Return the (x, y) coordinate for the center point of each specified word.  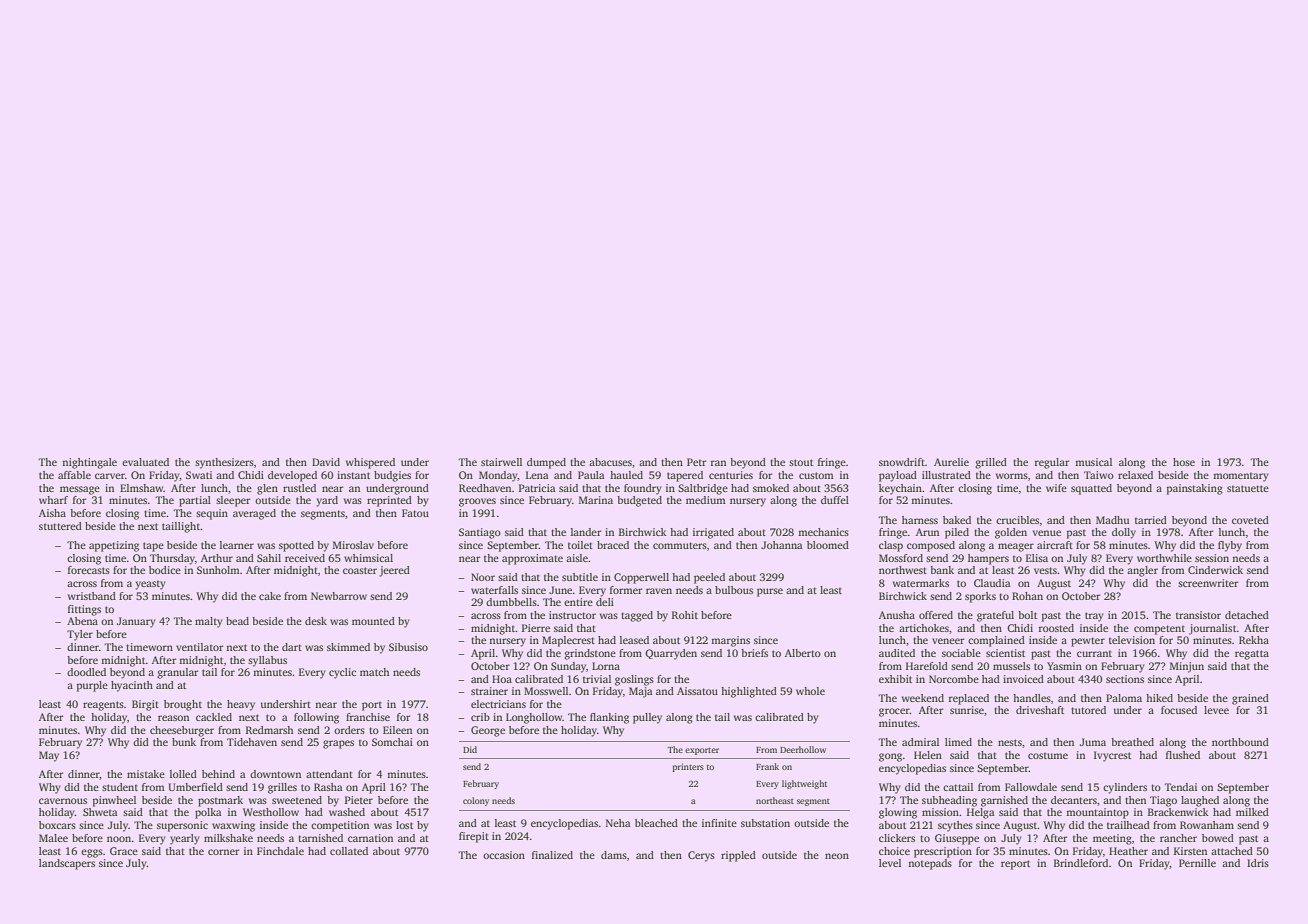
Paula (591, 475)
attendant (329, 774)
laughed (1200, 801)
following (316, 718)
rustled (299, 488)
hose (1184, 462)
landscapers (67, 864)
